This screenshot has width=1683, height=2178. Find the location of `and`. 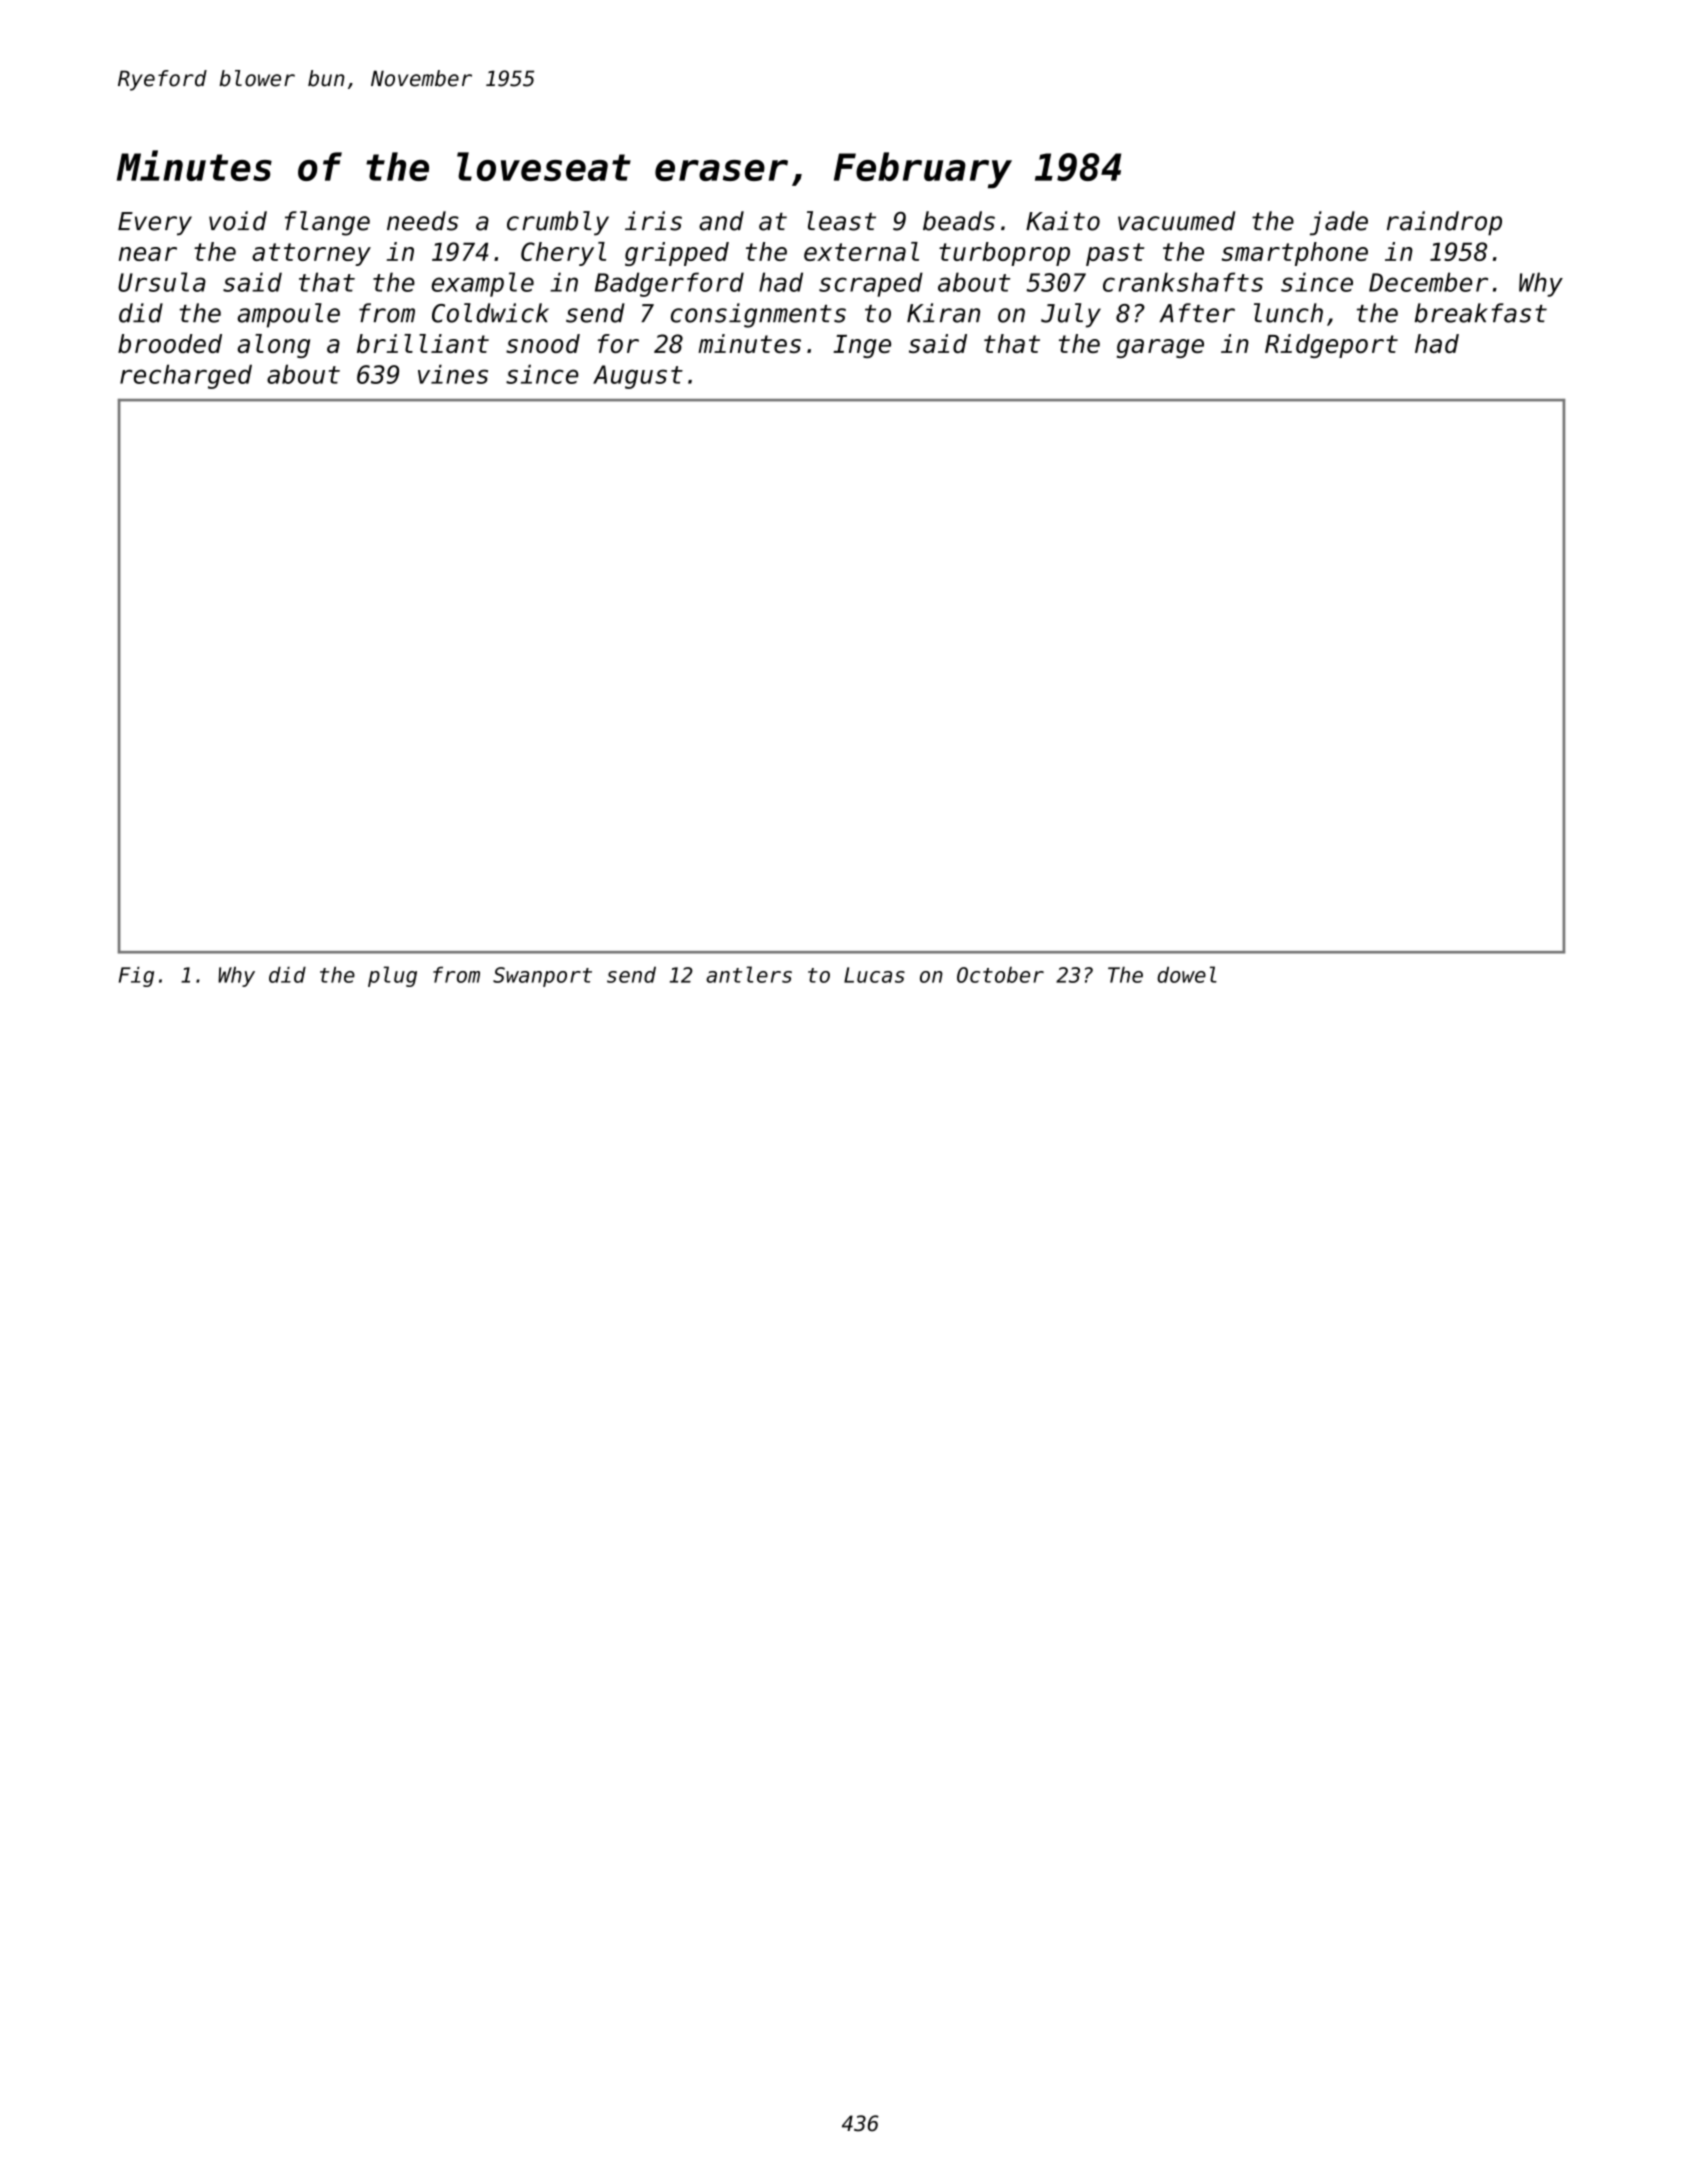

and is located at coordinates (721, 221).
